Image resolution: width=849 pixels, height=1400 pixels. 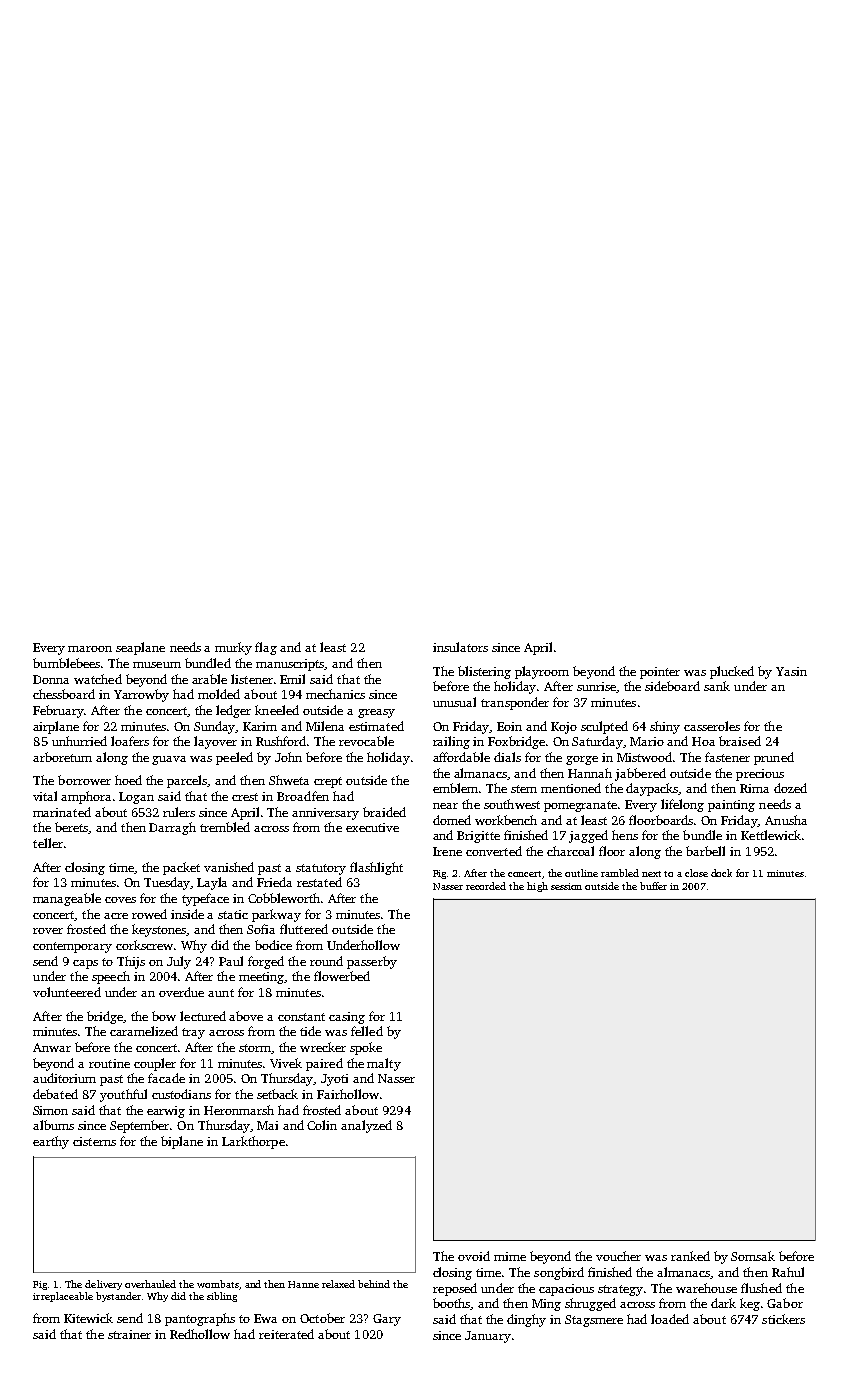 I want to click on plucked, so click(x=732, y=672).
